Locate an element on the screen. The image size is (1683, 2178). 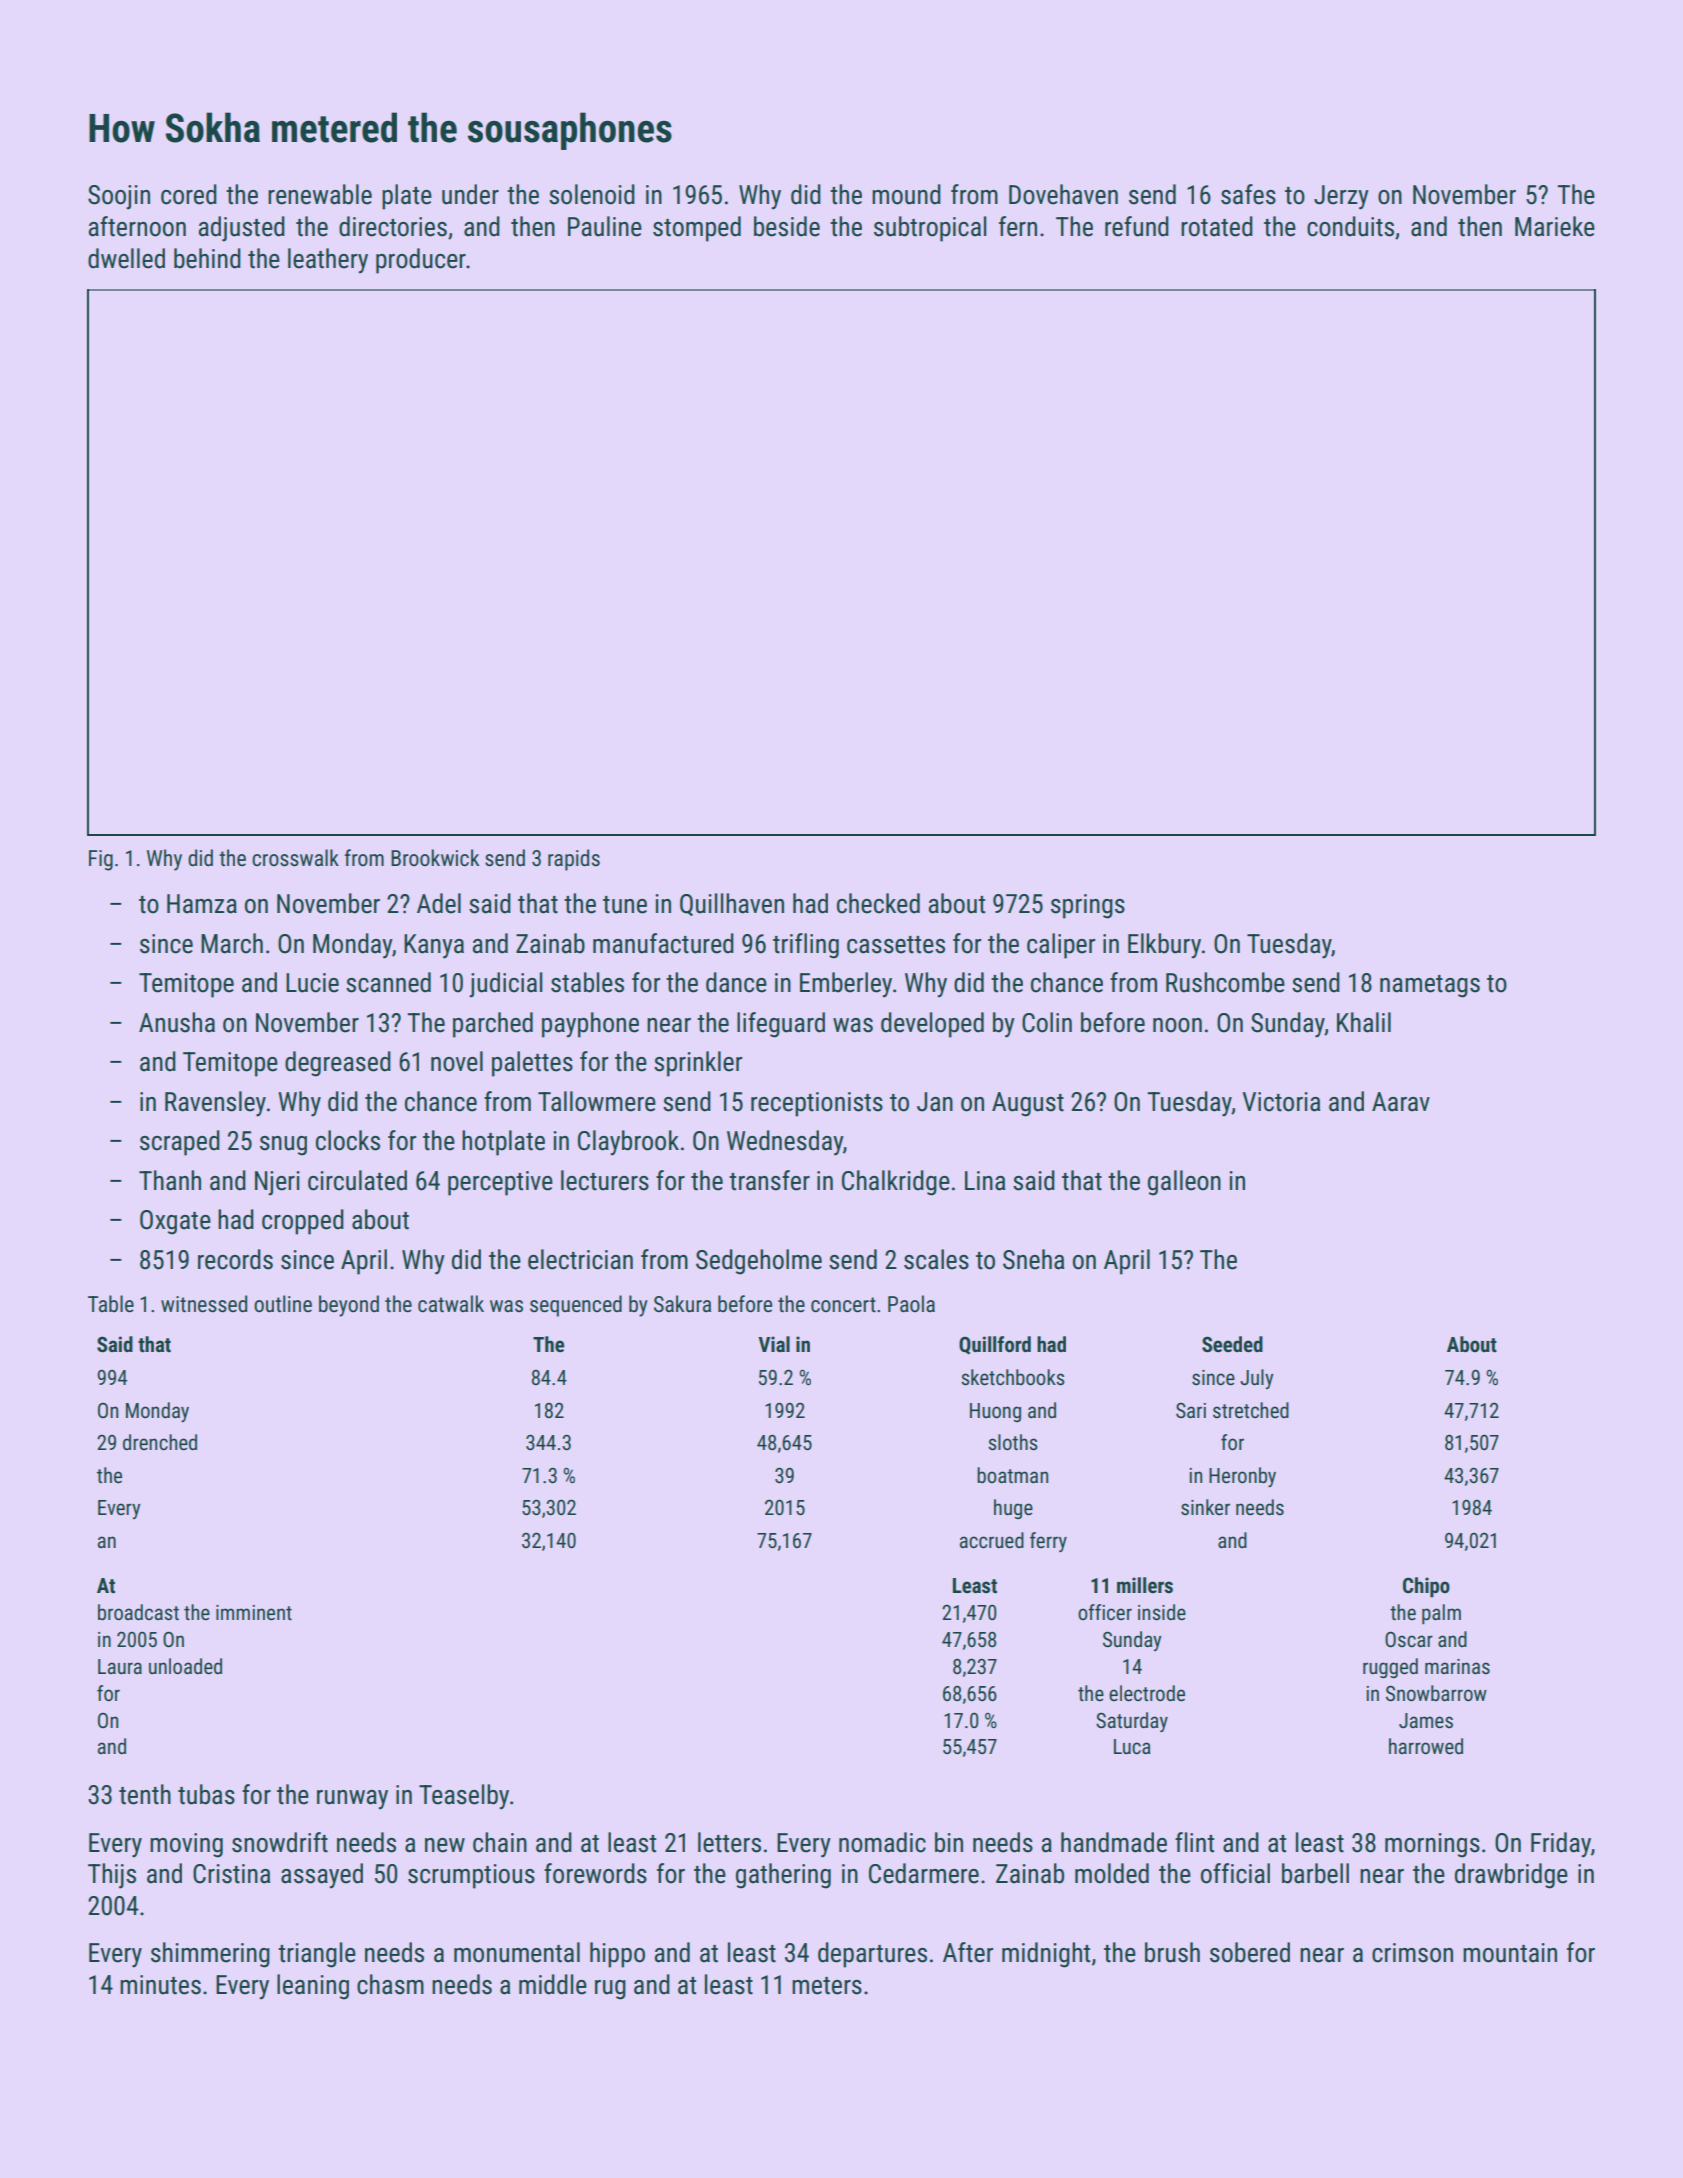
Seeded is located at coordinates (1232, 1344).
